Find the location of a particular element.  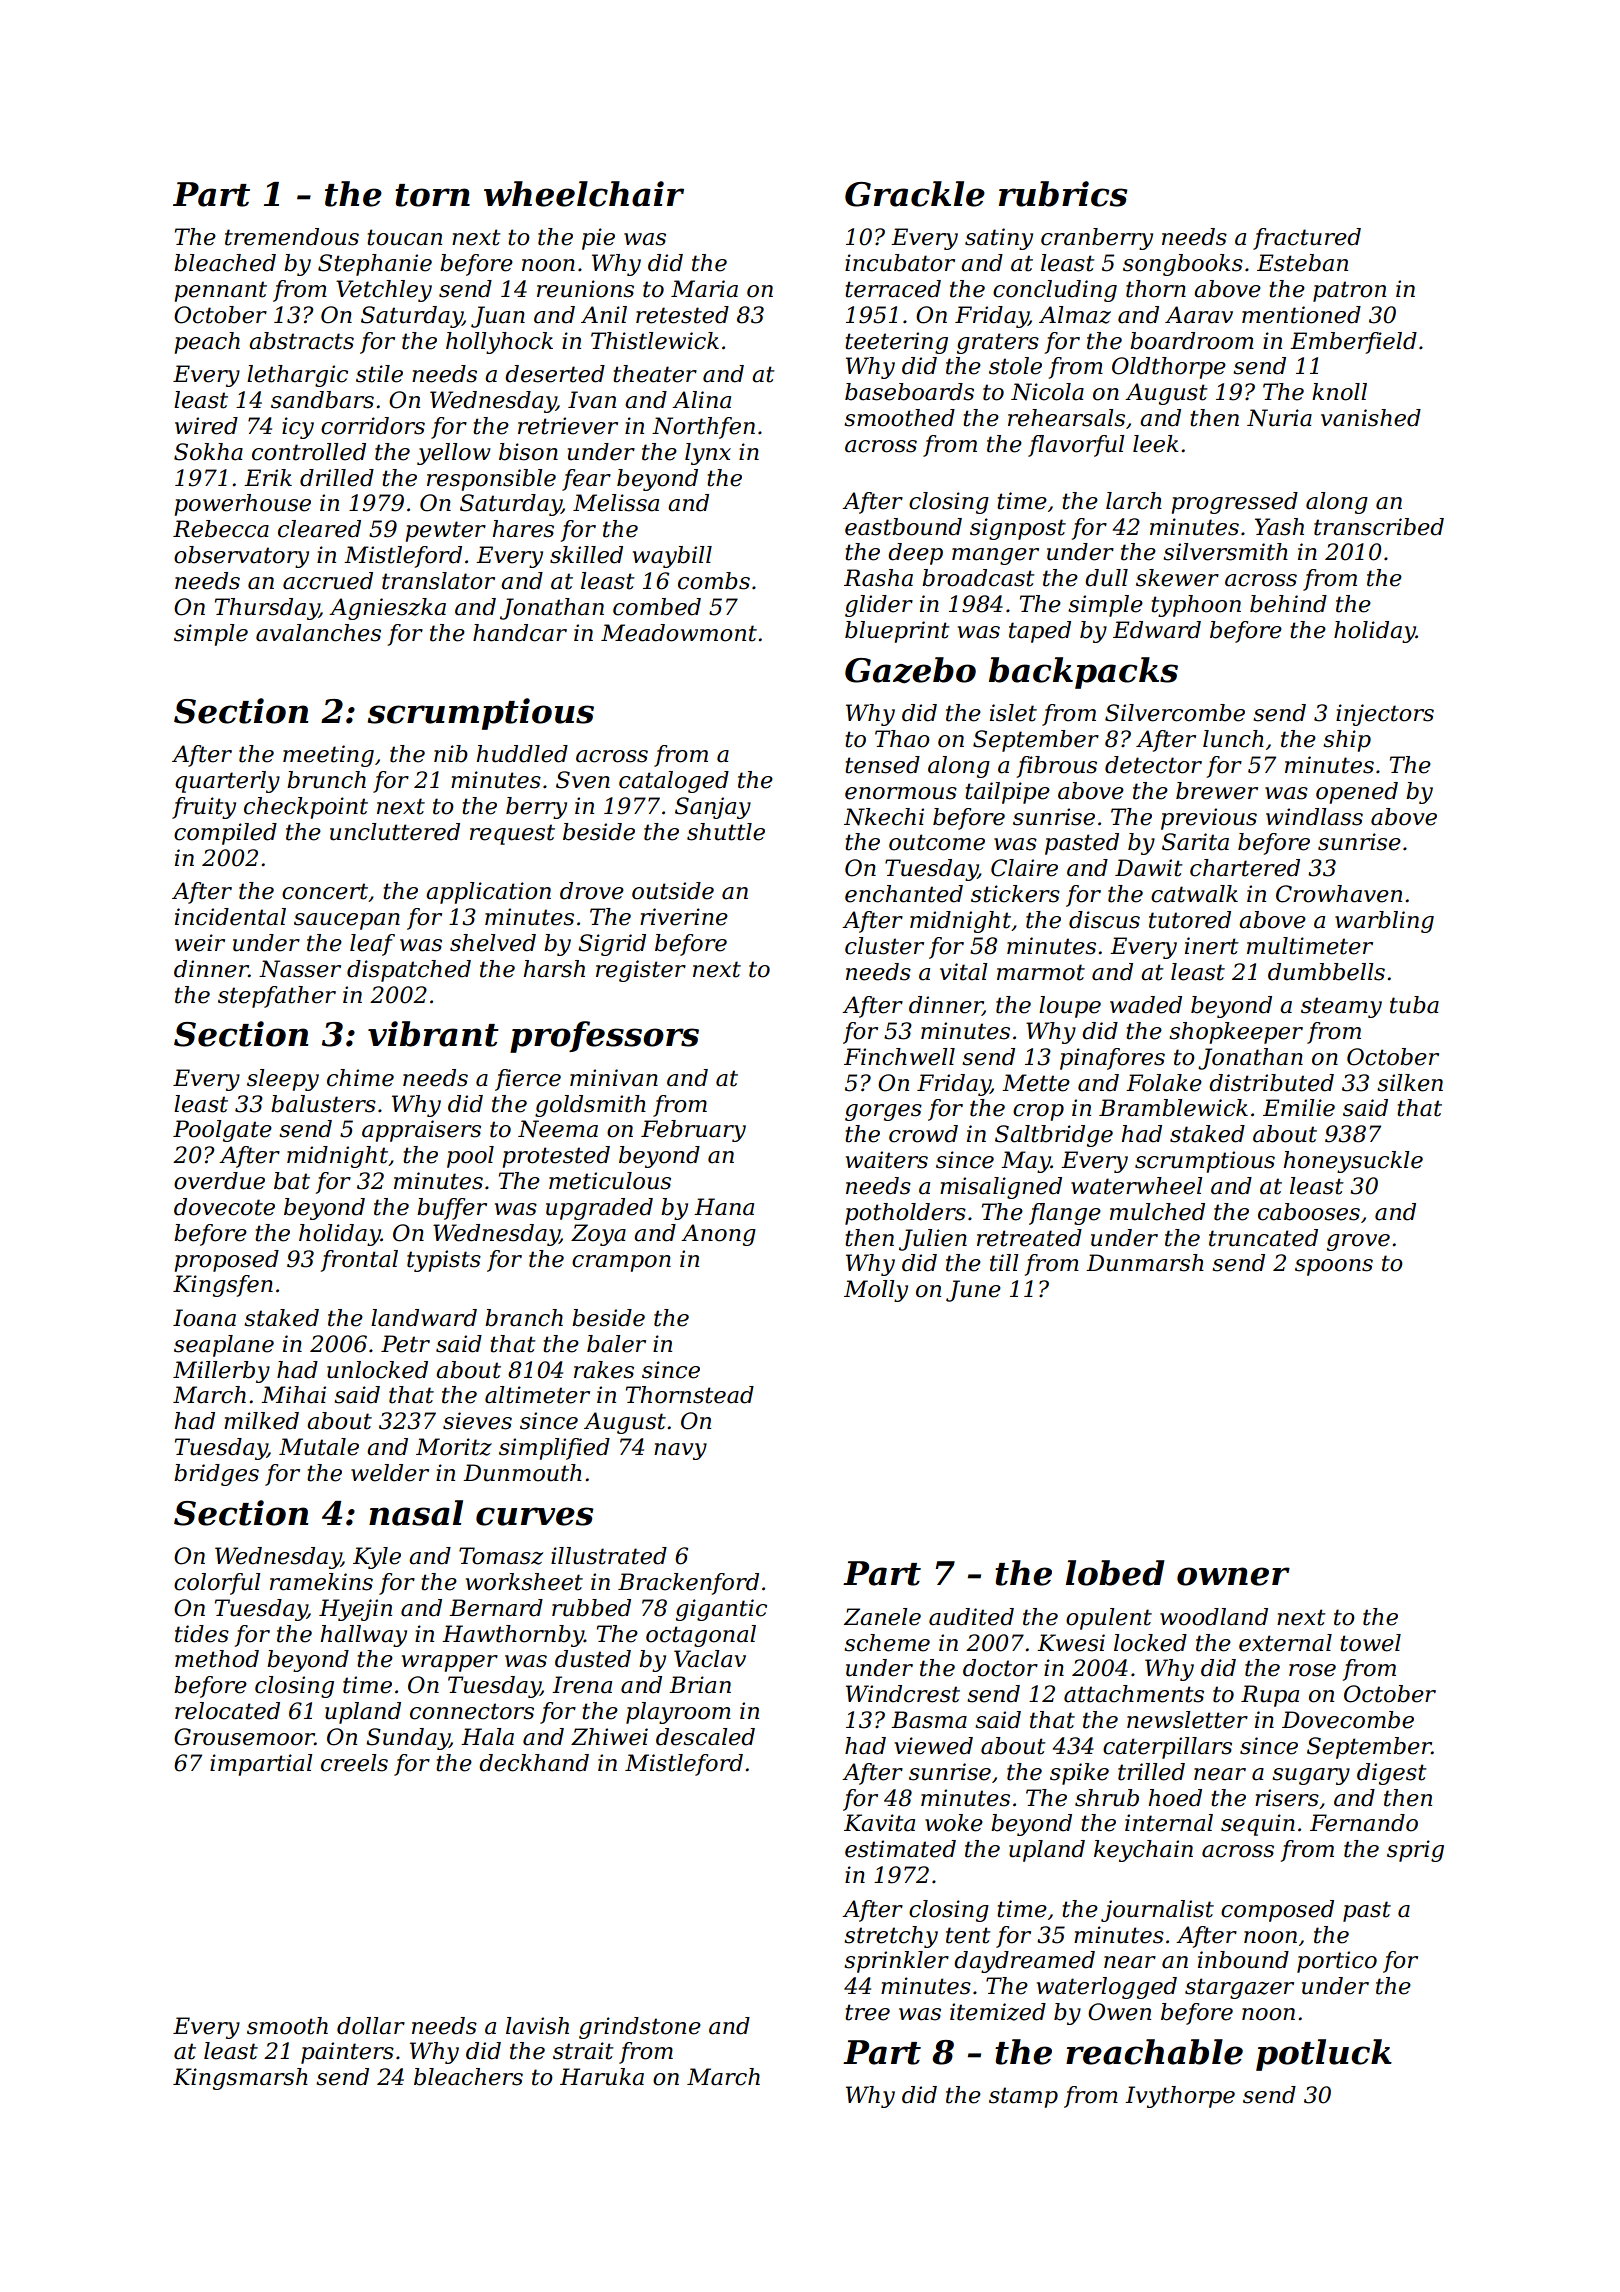

tree is located at coordinates (867, 2012).
